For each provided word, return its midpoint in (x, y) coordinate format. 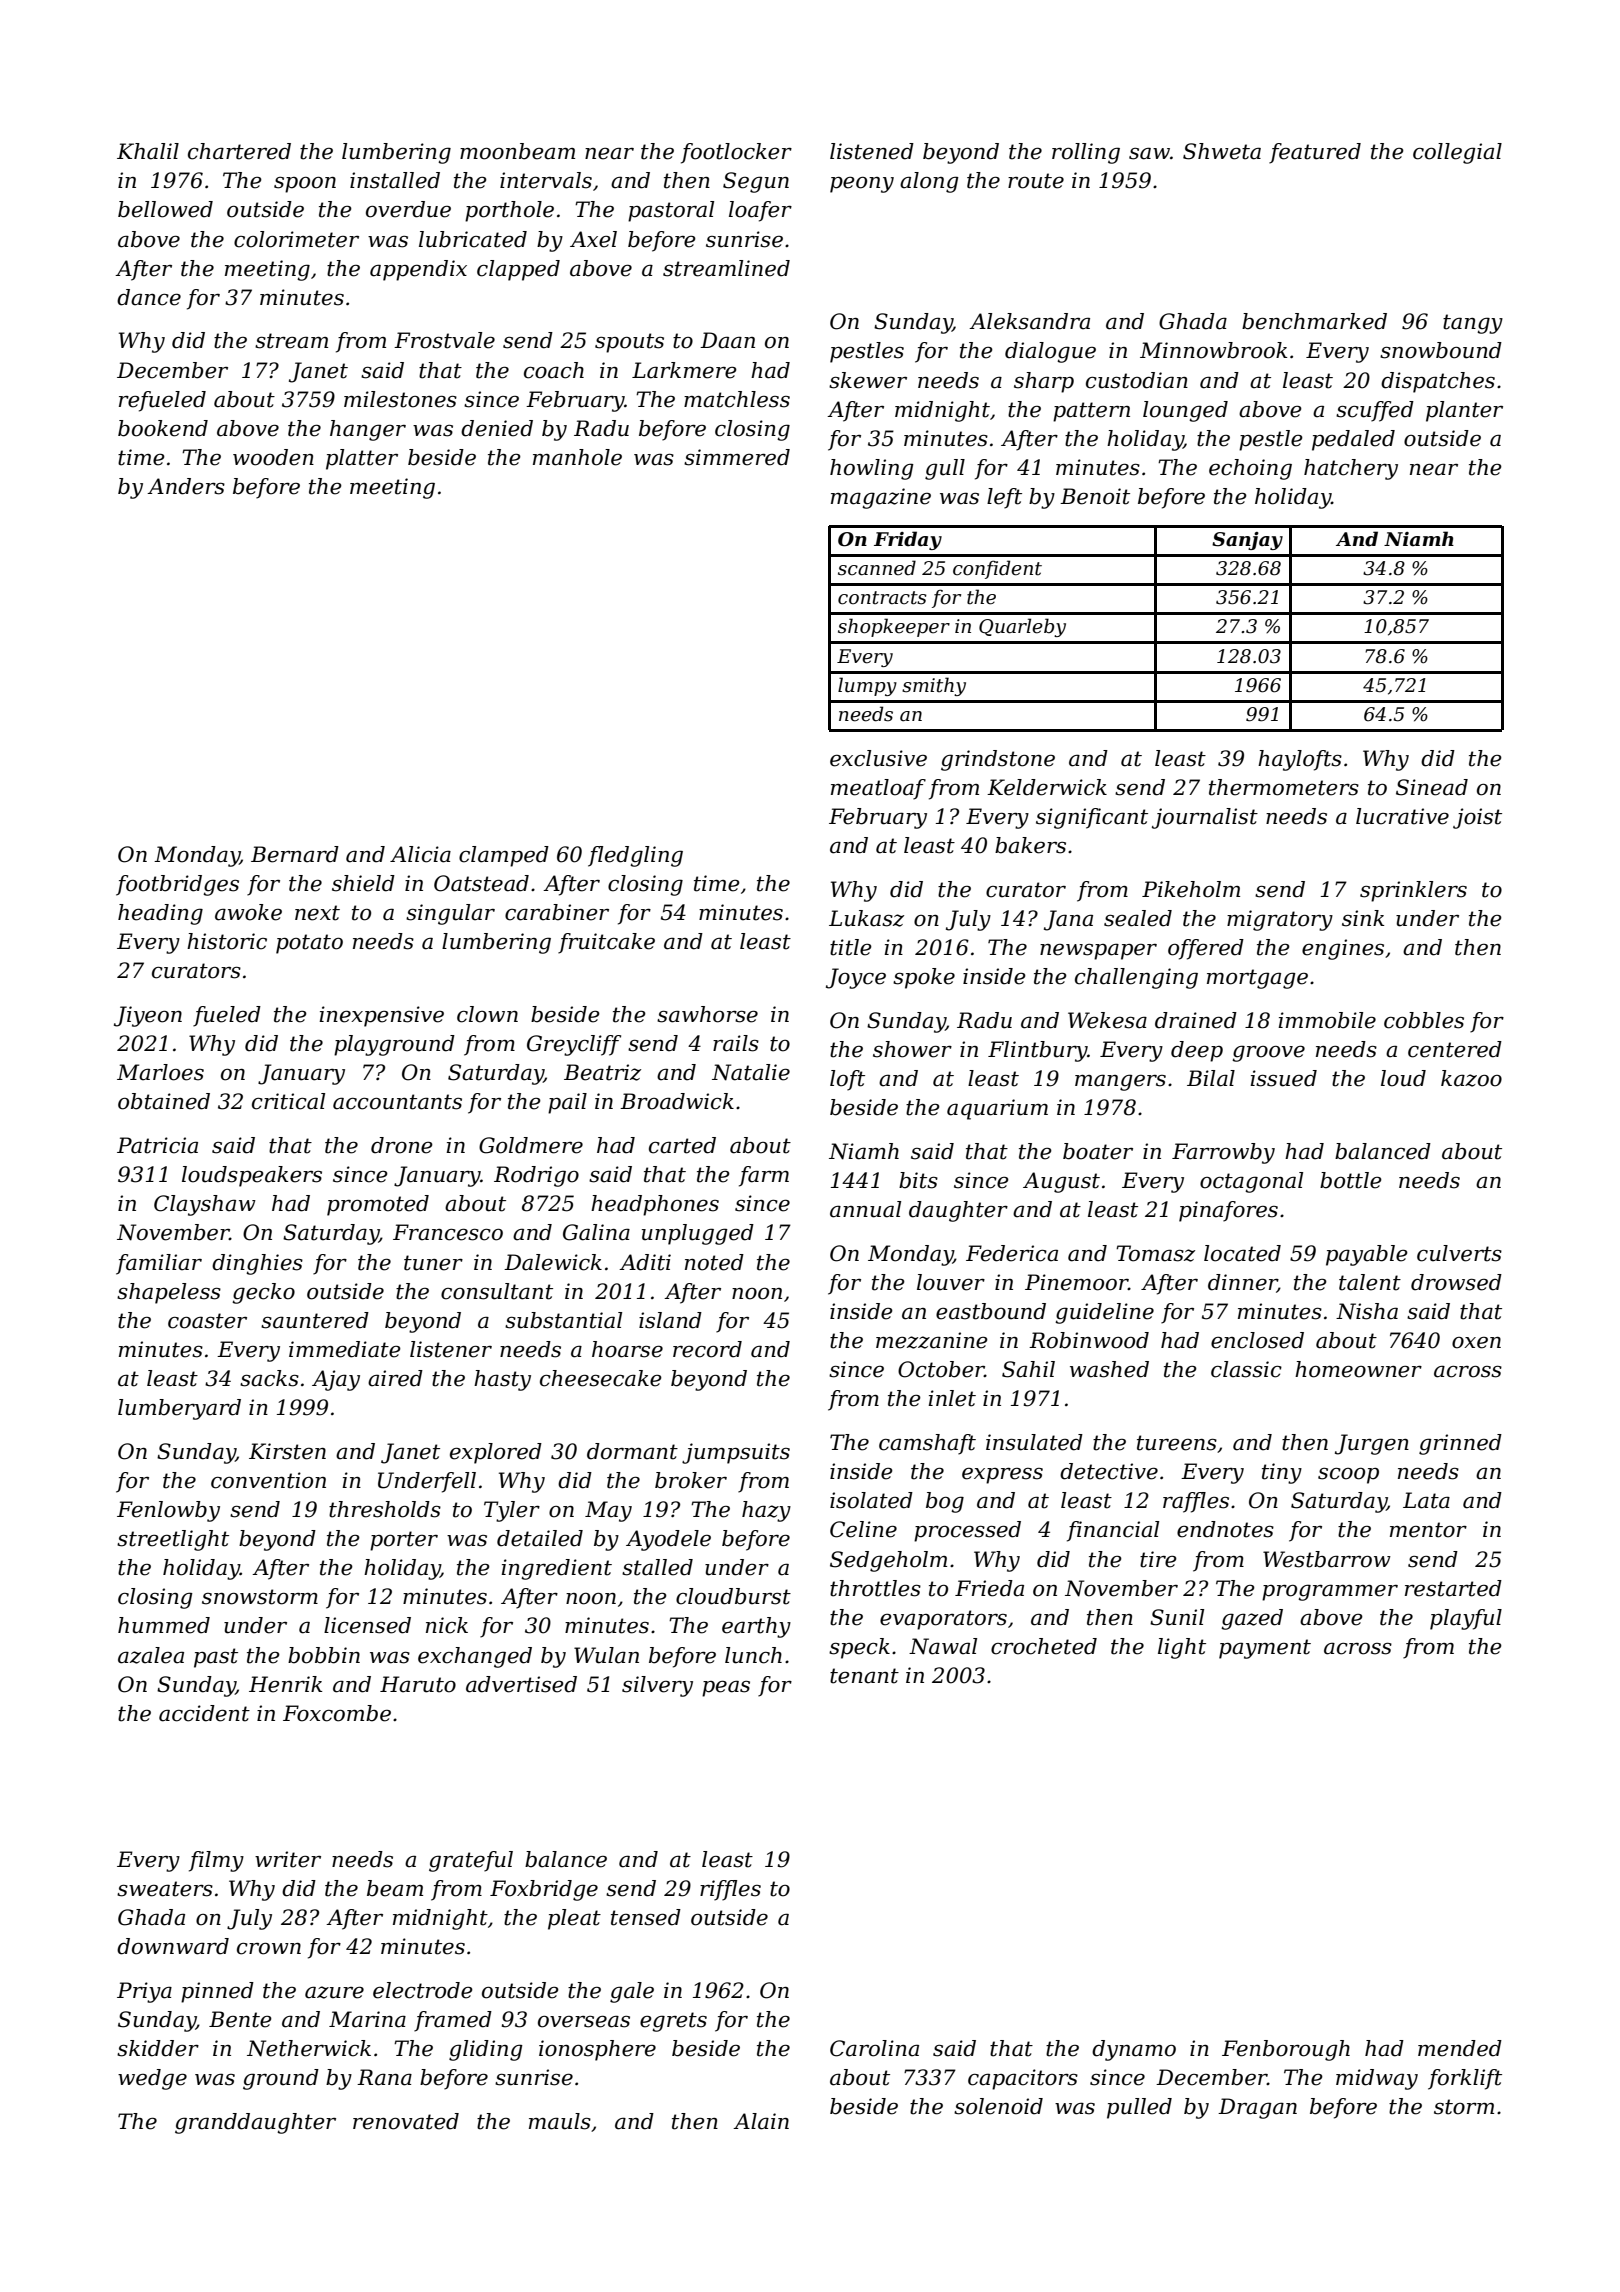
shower (912, 1049)
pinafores (1228, 1211)
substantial (563, 1320)
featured (1315, 153)
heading (160, 914)
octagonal (1251, 1182)
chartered (239, 151)
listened (872, 151)
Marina (367, 2019)
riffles (730, 1890)
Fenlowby (168, 1511)
